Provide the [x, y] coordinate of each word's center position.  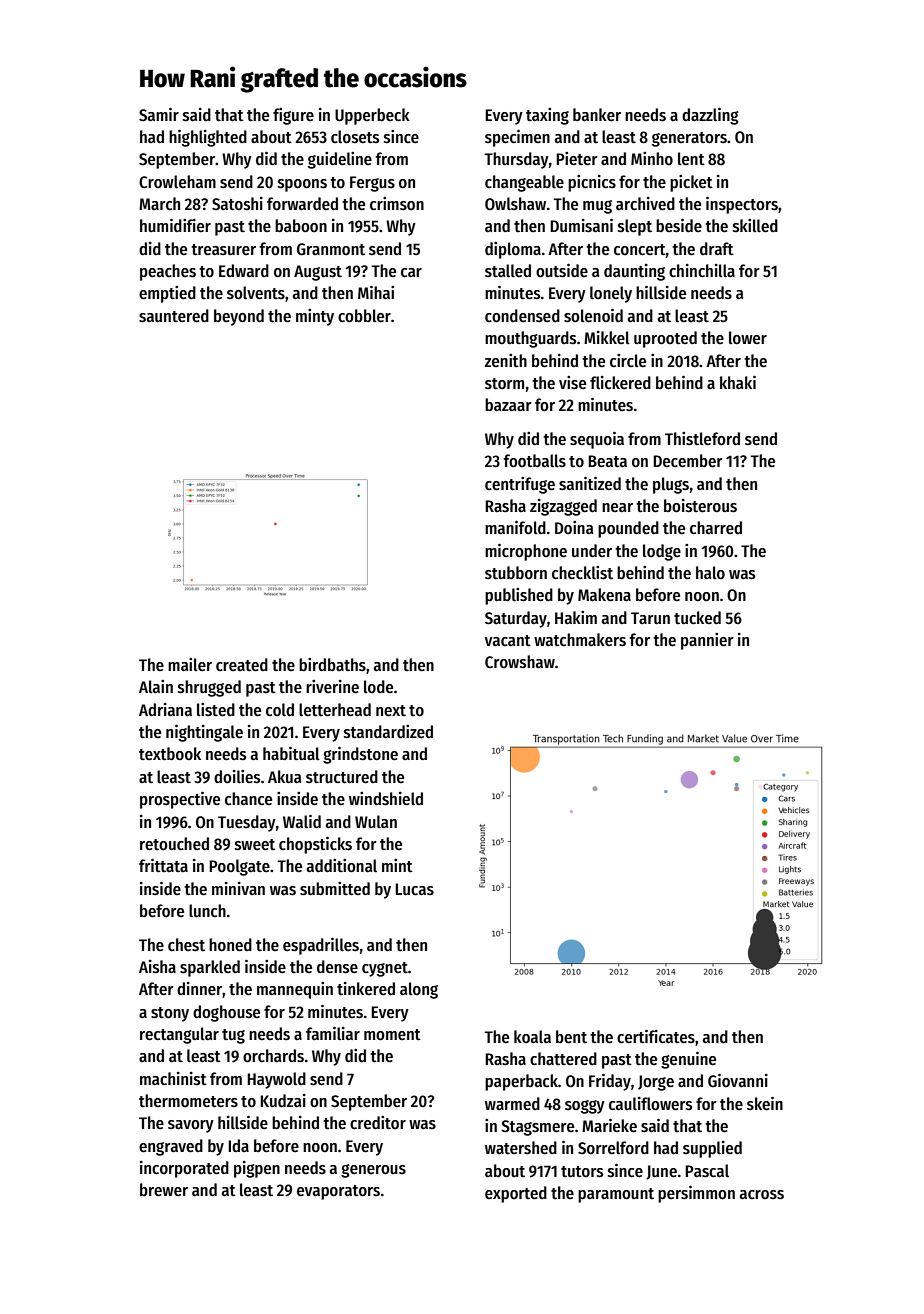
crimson [397, 204]
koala [532, 1037]
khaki [738, 382]
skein [765, 1104]
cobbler [364, 316]
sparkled [210, 968]
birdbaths [332, 665]
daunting [634, 272]
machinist [173, 1079]
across [762, 1195]
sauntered [174, 316]
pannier [707, 641]
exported [516, 1194]
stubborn [516, 573]
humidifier [175, 226]
